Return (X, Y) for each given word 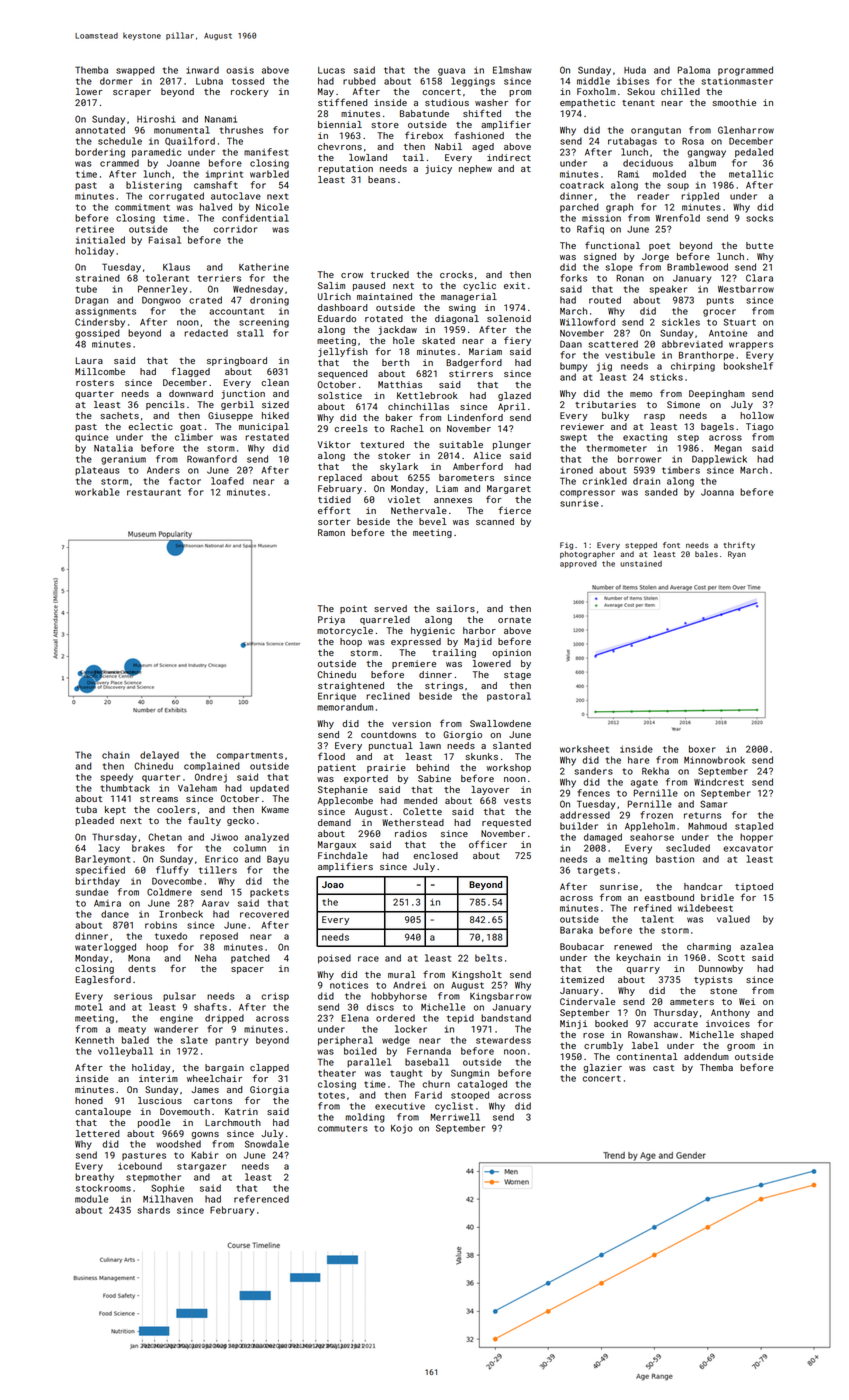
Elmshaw (512, 70)
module (91, 1199)
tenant (638, 103)
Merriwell (455, 1117)
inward (202, 70)
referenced (261, 1199)
